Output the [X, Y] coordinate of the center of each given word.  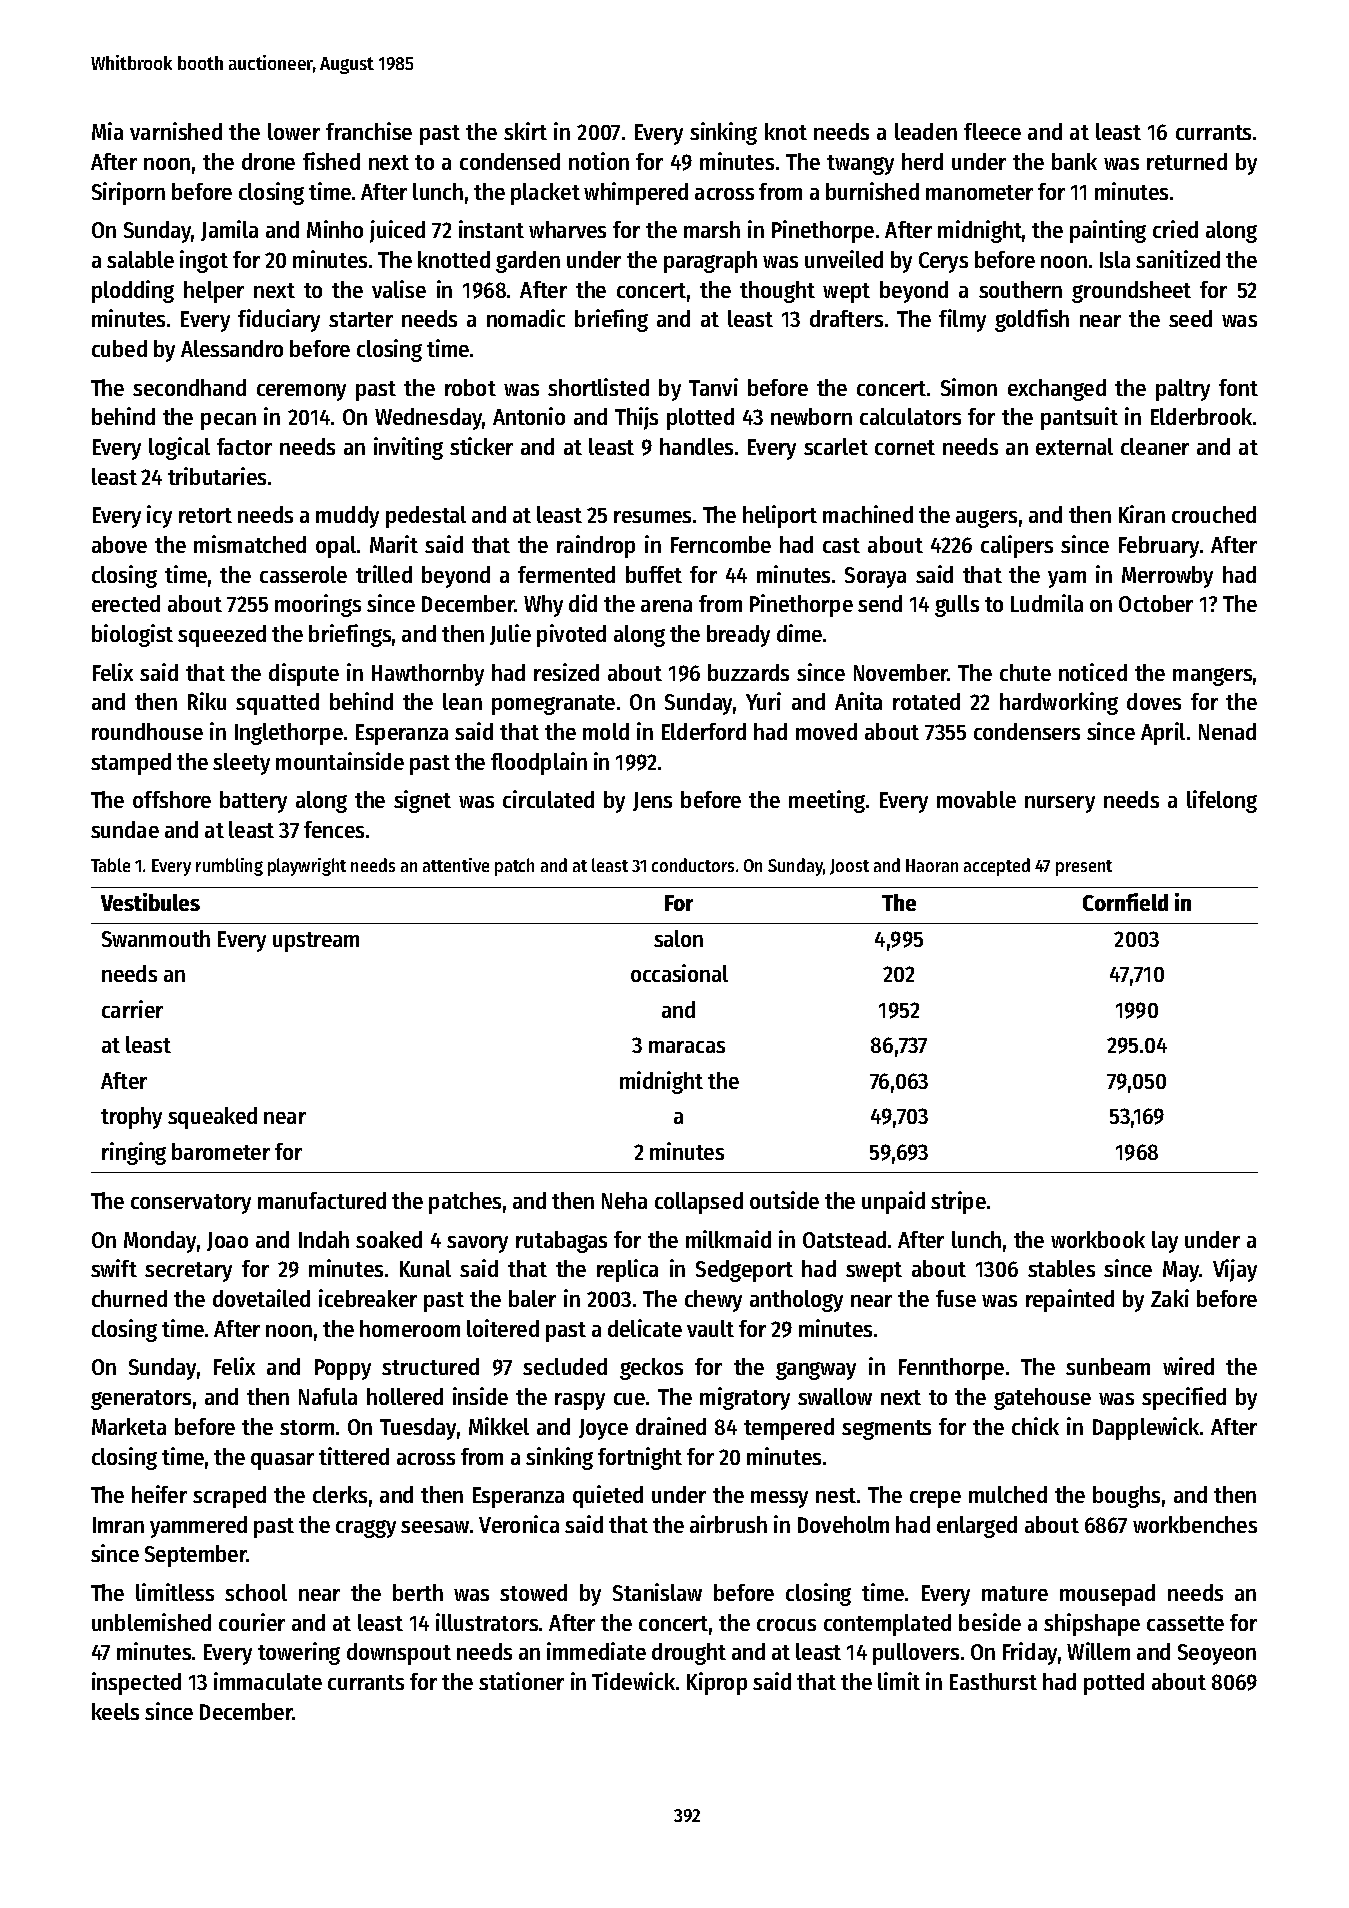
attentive [456, 865]
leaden [926, 131]
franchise [369, 131]
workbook [1098, 1239]
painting [1108, 231]
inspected [136, 1683]
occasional [679, 973]
